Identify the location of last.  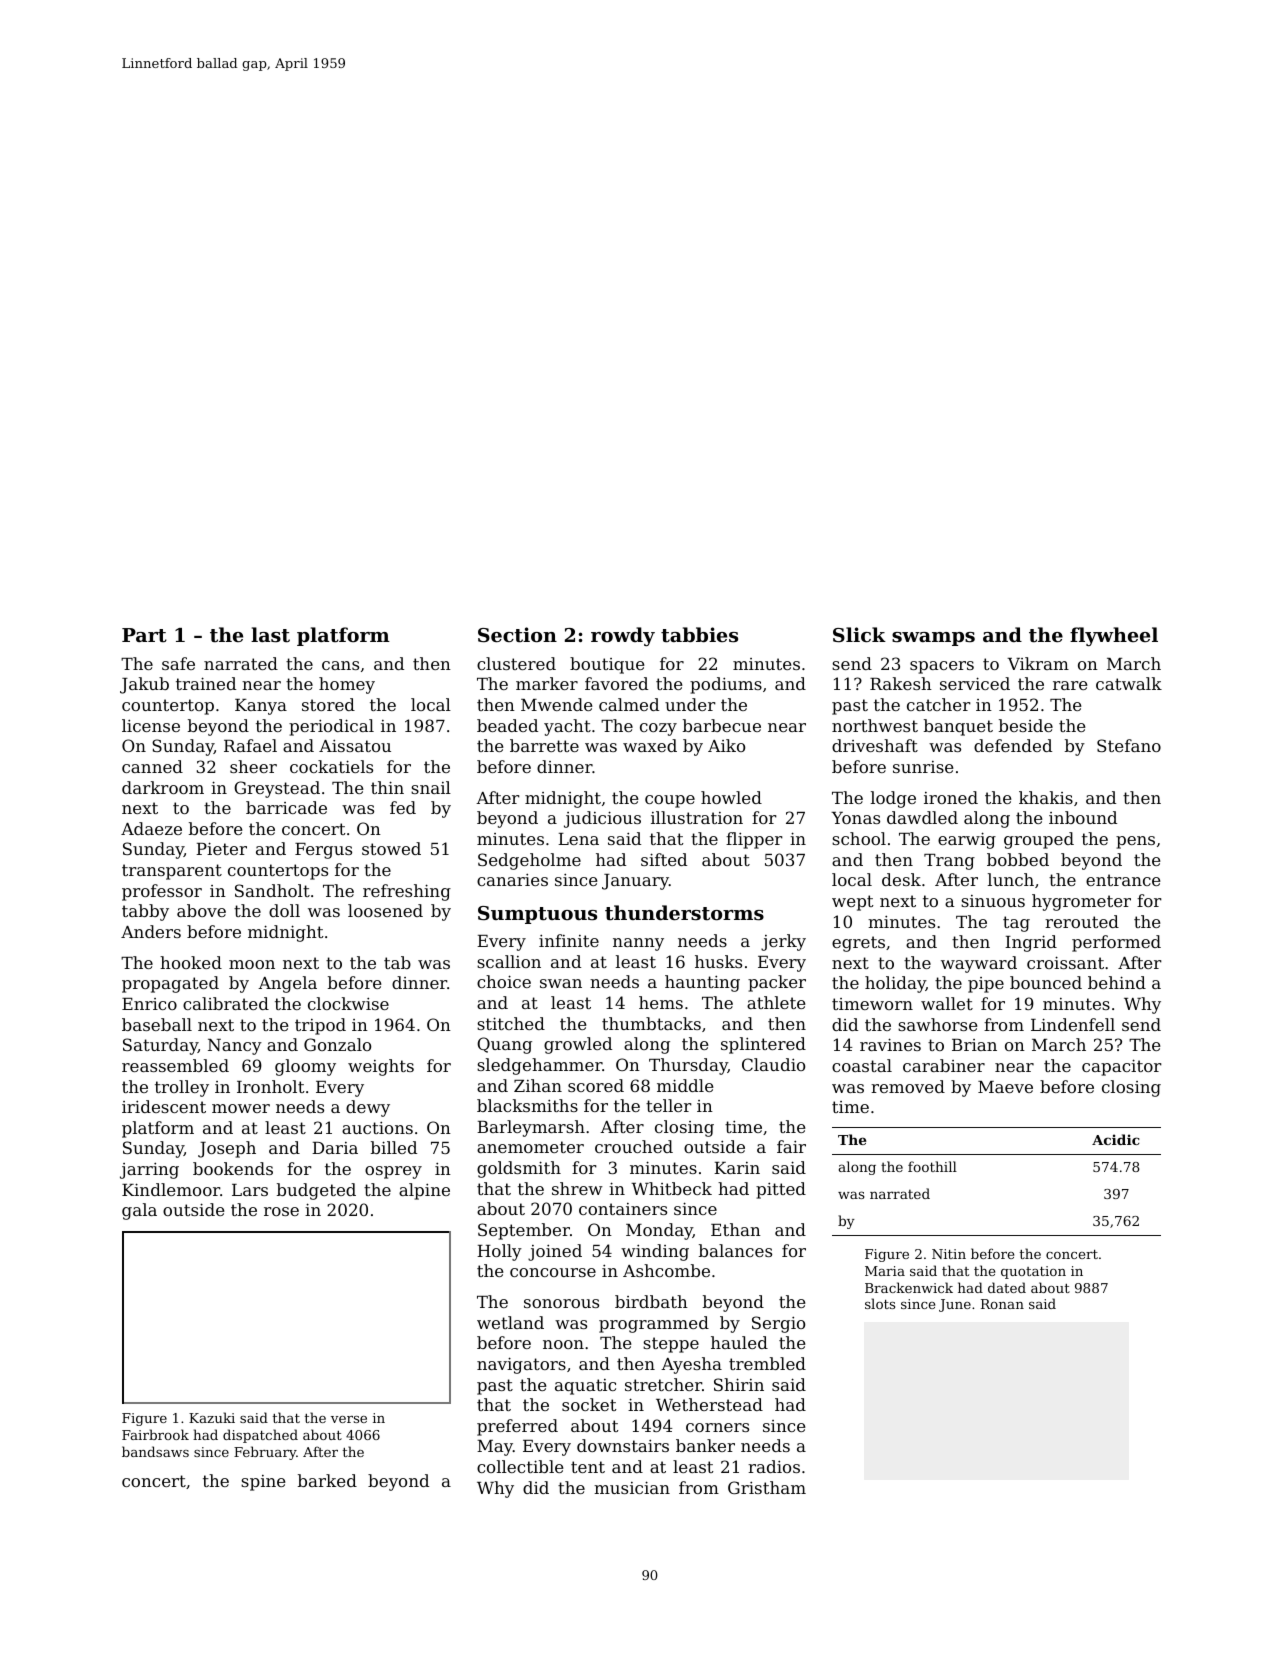
(270, 635).
